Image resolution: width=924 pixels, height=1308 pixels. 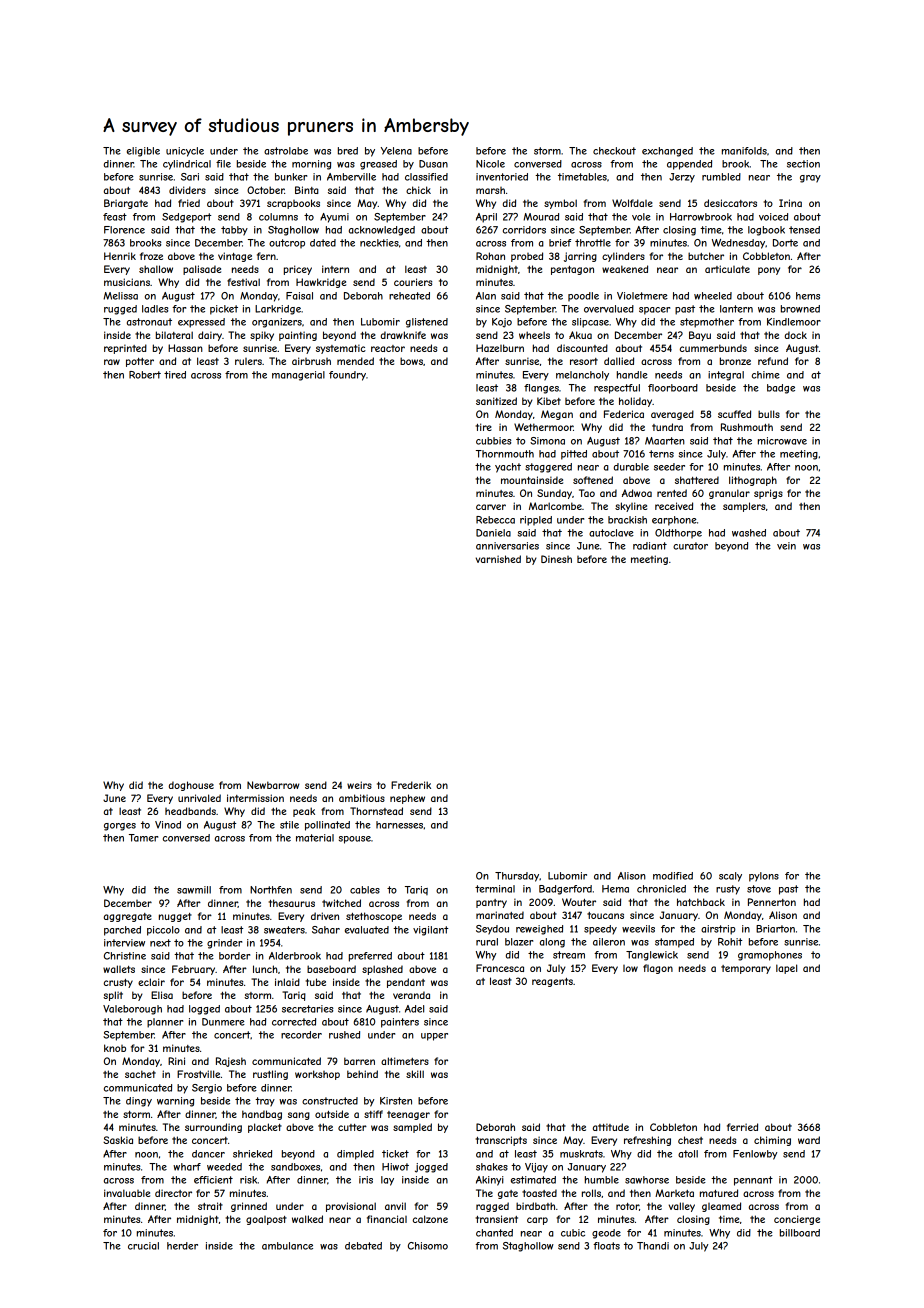 What do you see at coordinates (411, 785) in the screenshot?
I see `Frederik` at bounding box center [411, 785].
